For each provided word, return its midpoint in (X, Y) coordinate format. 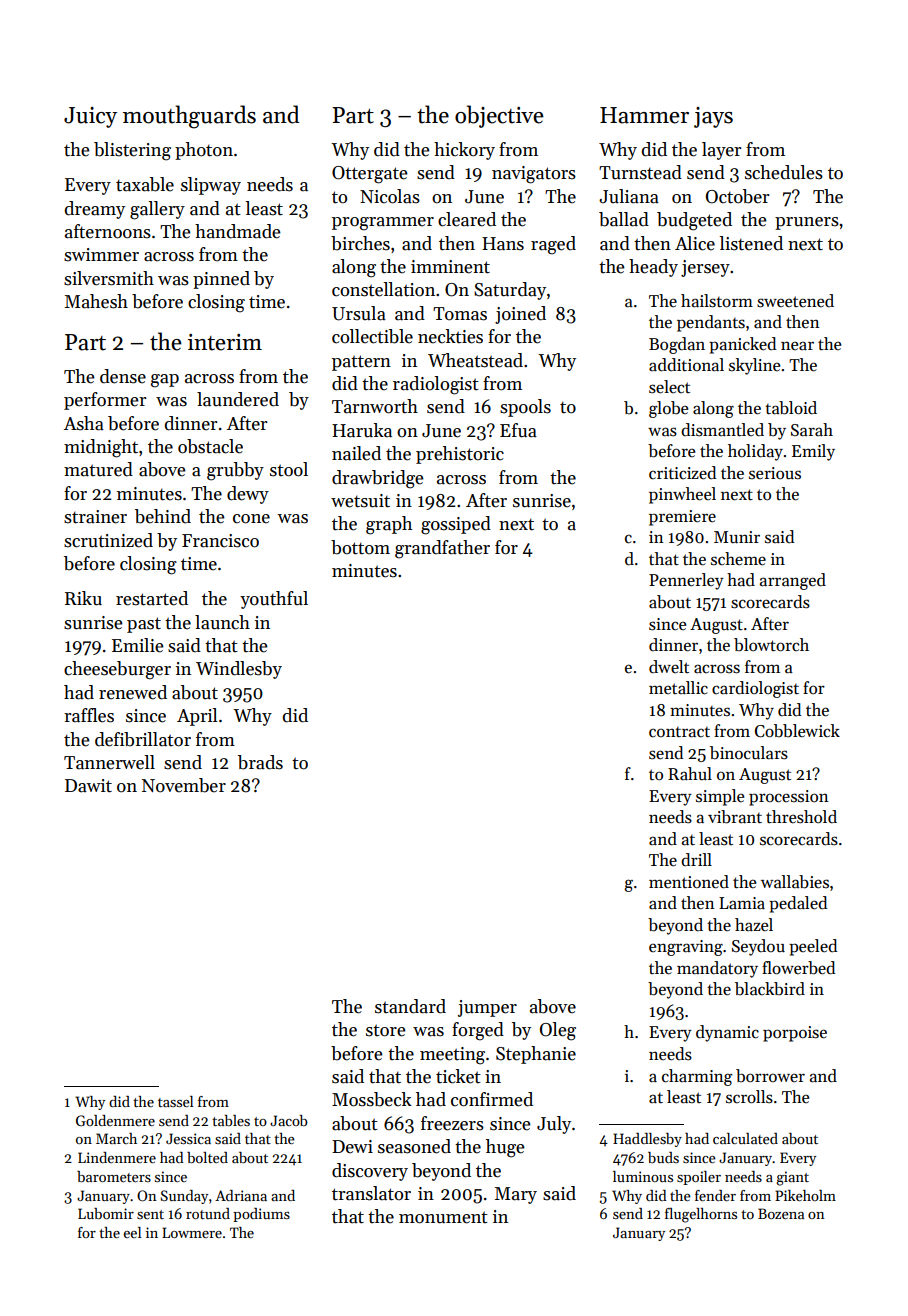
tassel (176, 1101)
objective (499, 116)
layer (722, 151)
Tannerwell (109, 762)
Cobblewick (797, 731)
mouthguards (189, 117)
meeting (452, 1056)
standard (410, 1006)
